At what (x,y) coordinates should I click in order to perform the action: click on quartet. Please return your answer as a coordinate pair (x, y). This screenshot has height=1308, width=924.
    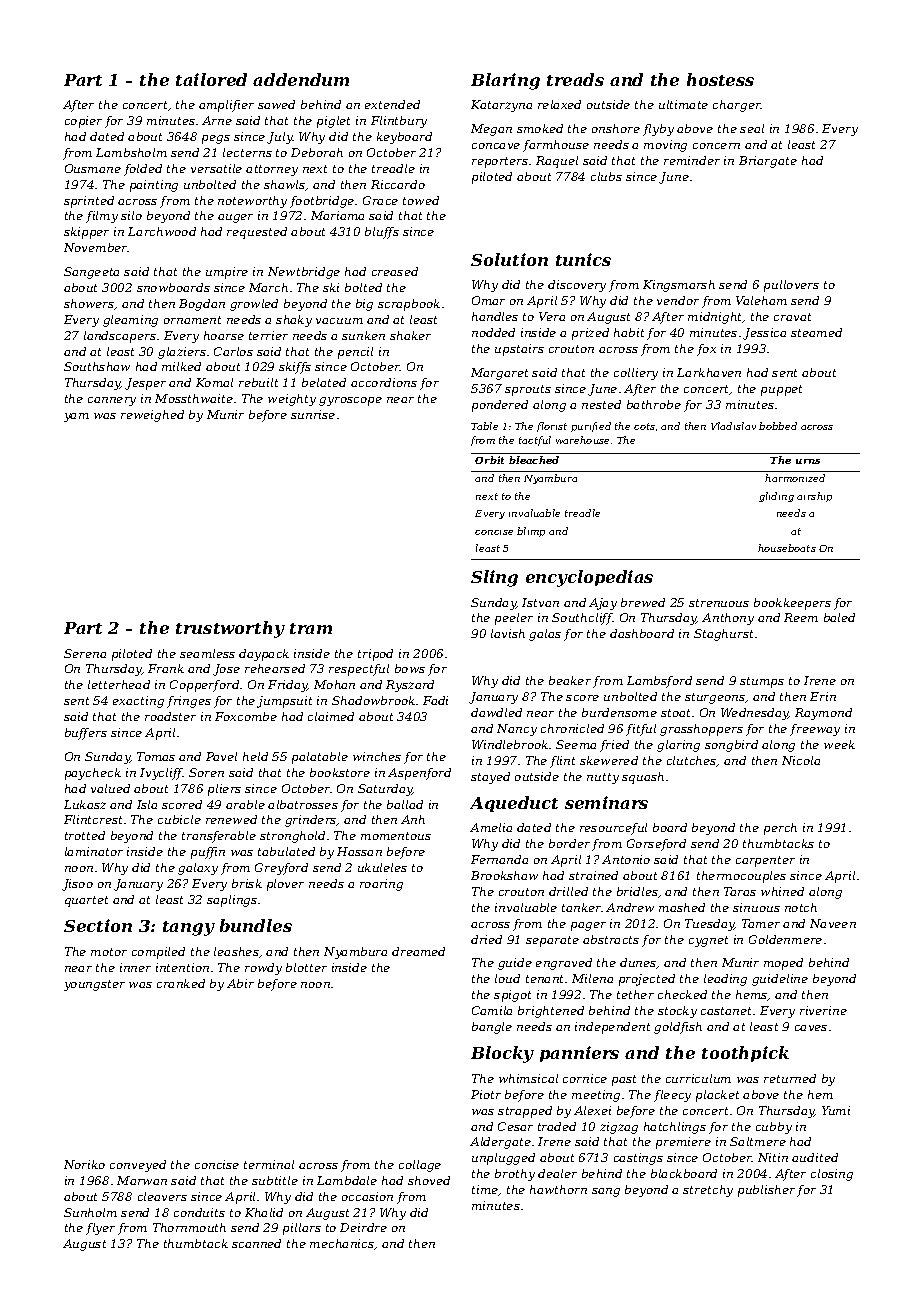
    Looking at the image, I should click on (86, 901).
